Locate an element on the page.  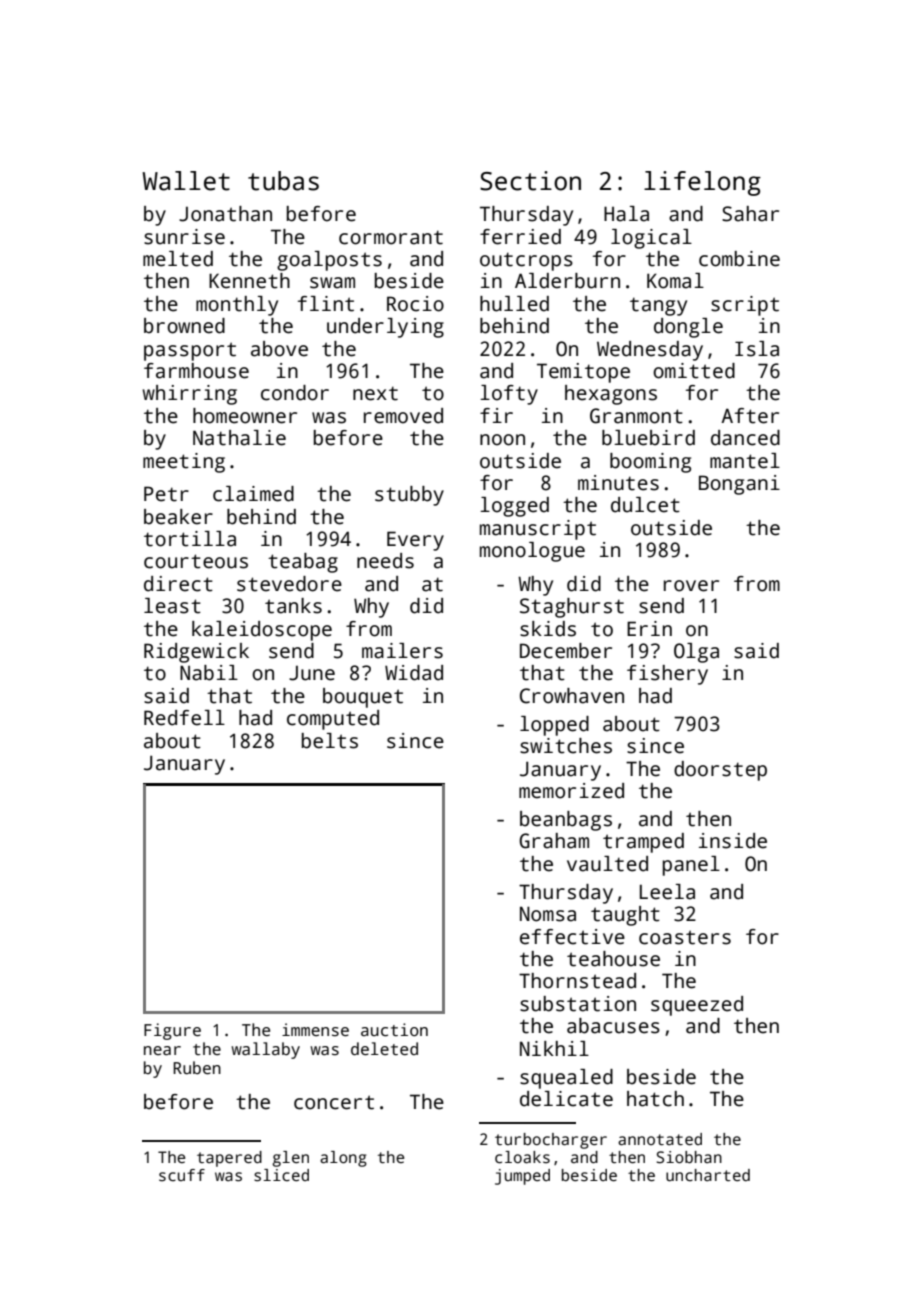
Olga is located at coordinates (696, 653).
